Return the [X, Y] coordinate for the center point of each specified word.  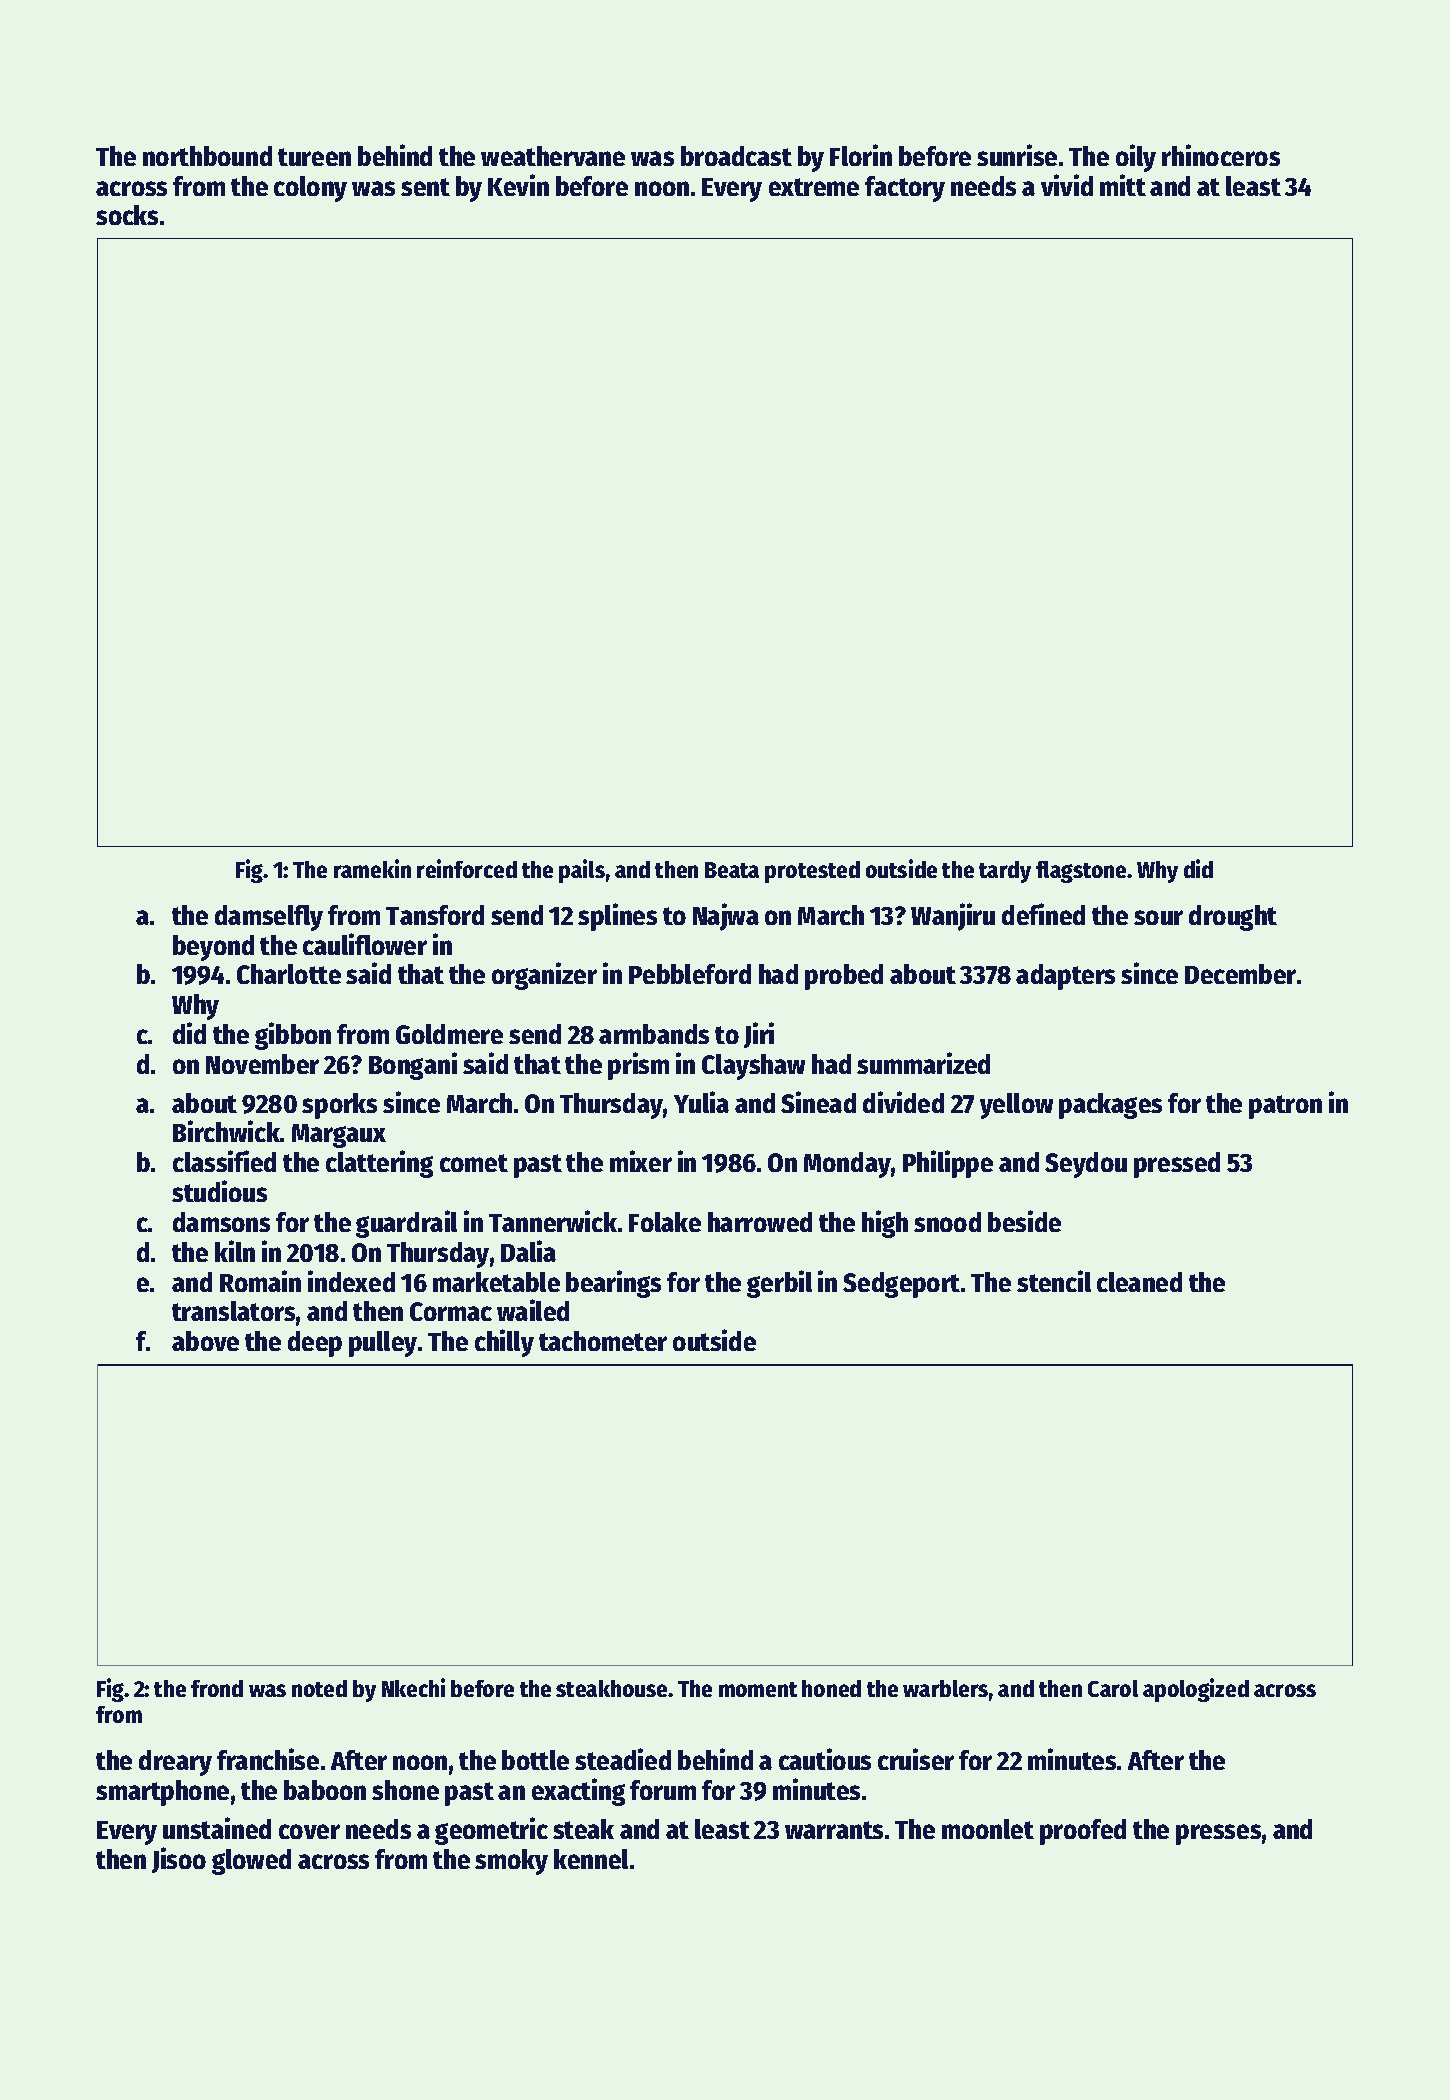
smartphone [162, 1793]
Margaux [339, 1136]
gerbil [779, 1284]
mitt [1123, 185]
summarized [923, 1063]
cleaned [1139, 1282]
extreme [814, 187]
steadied [623, 1759]
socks [127, 215]
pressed [1177, 1165]
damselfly [269, 918]
